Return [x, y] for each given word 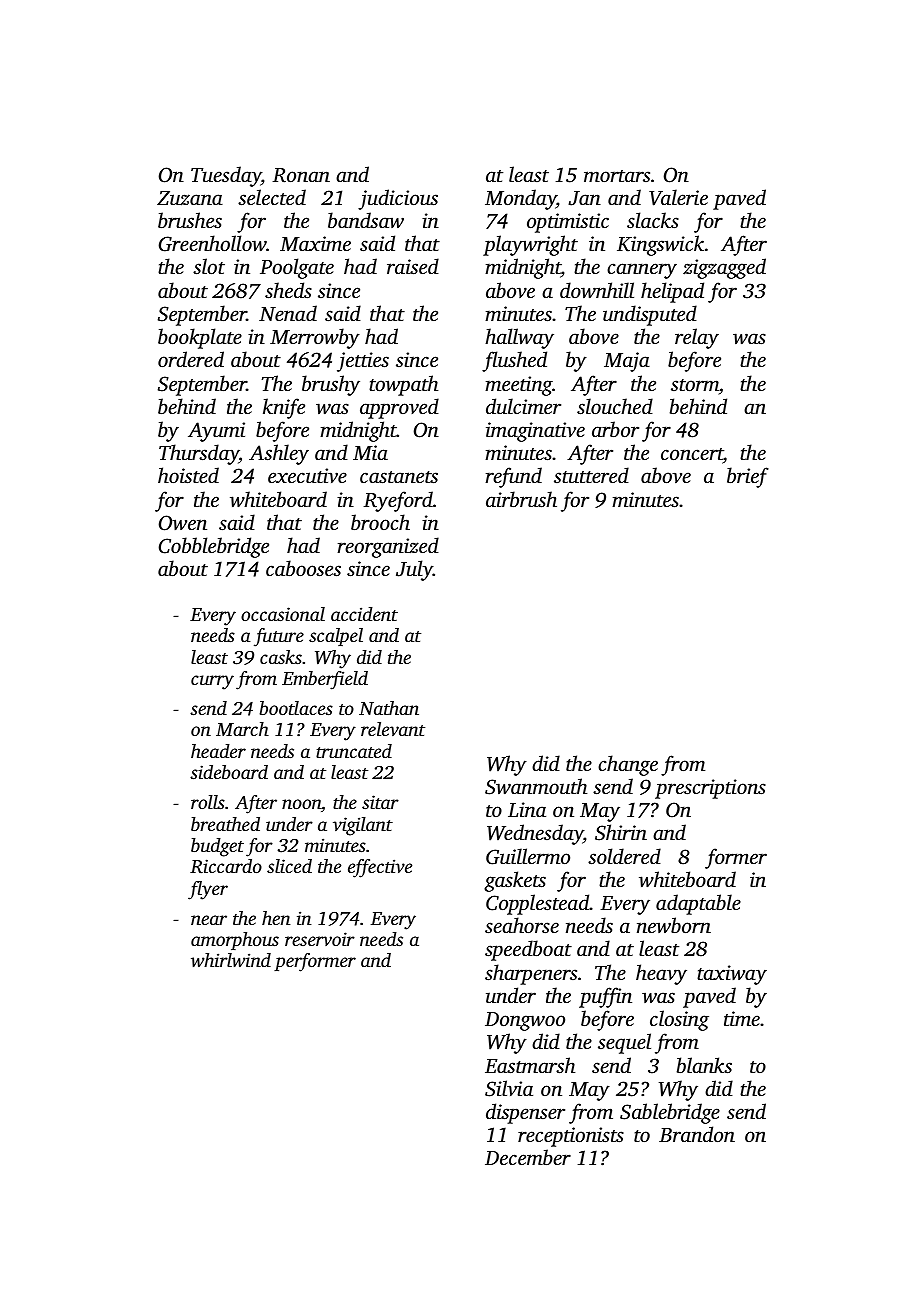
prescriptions [710, 789]
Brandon [697, 1134]
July [414, 570]
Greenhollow [213, 243]
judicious [398, 199]
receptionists [571, 1137]
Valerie [678, 197]
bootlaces [296, 708]
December [528, 1157]
